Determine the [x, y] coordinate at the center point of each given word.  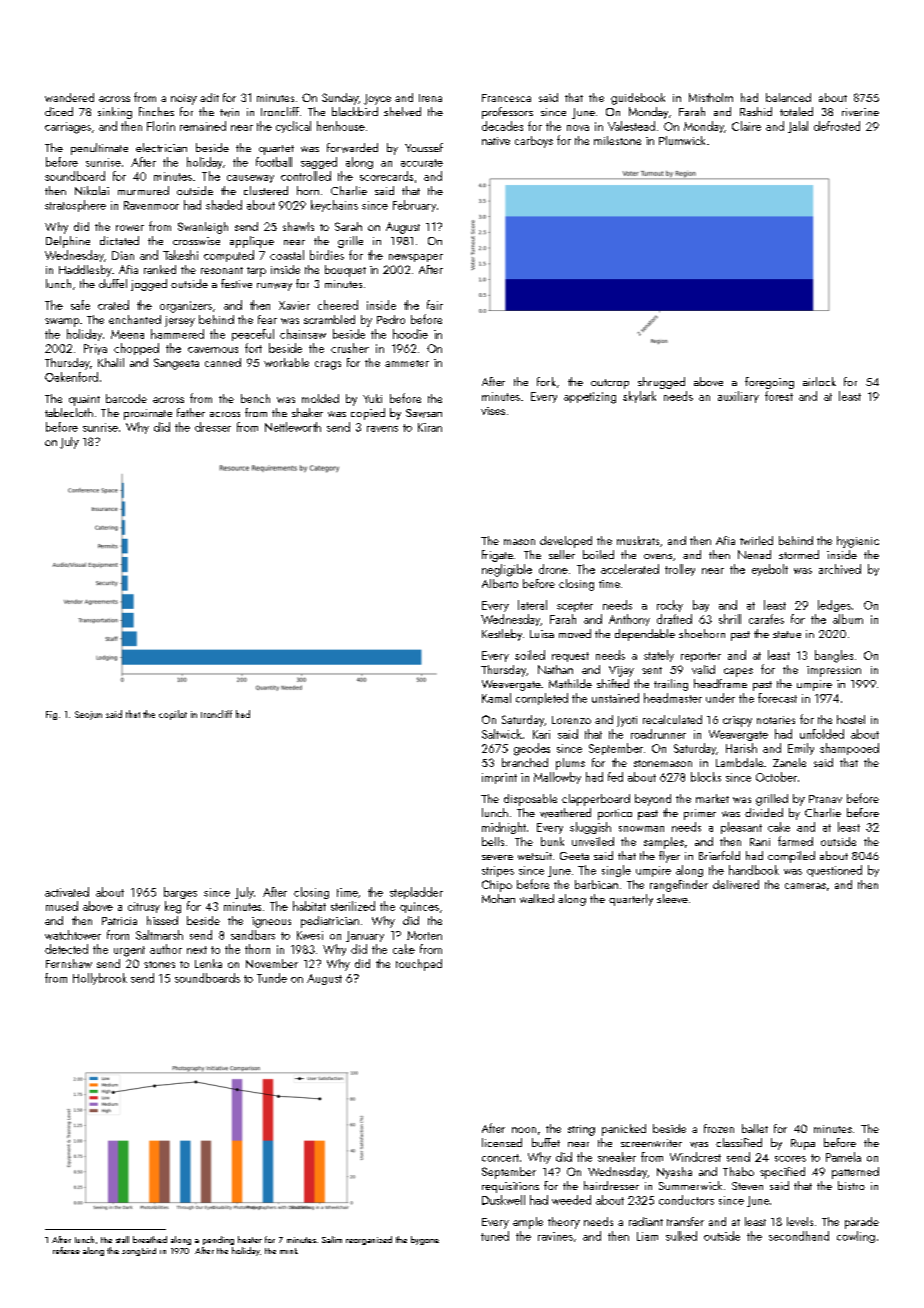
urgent [129, 951]
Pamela [843, 1157]
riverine [860, 112]
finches [156, 111]
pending [218, 1240]
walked [537, 898]
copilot [173, 715]
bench [255, 398]
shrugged [661, 383]
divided [764, 812]
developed [566, 542]
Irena [430, 98]
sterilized [353, 906]
